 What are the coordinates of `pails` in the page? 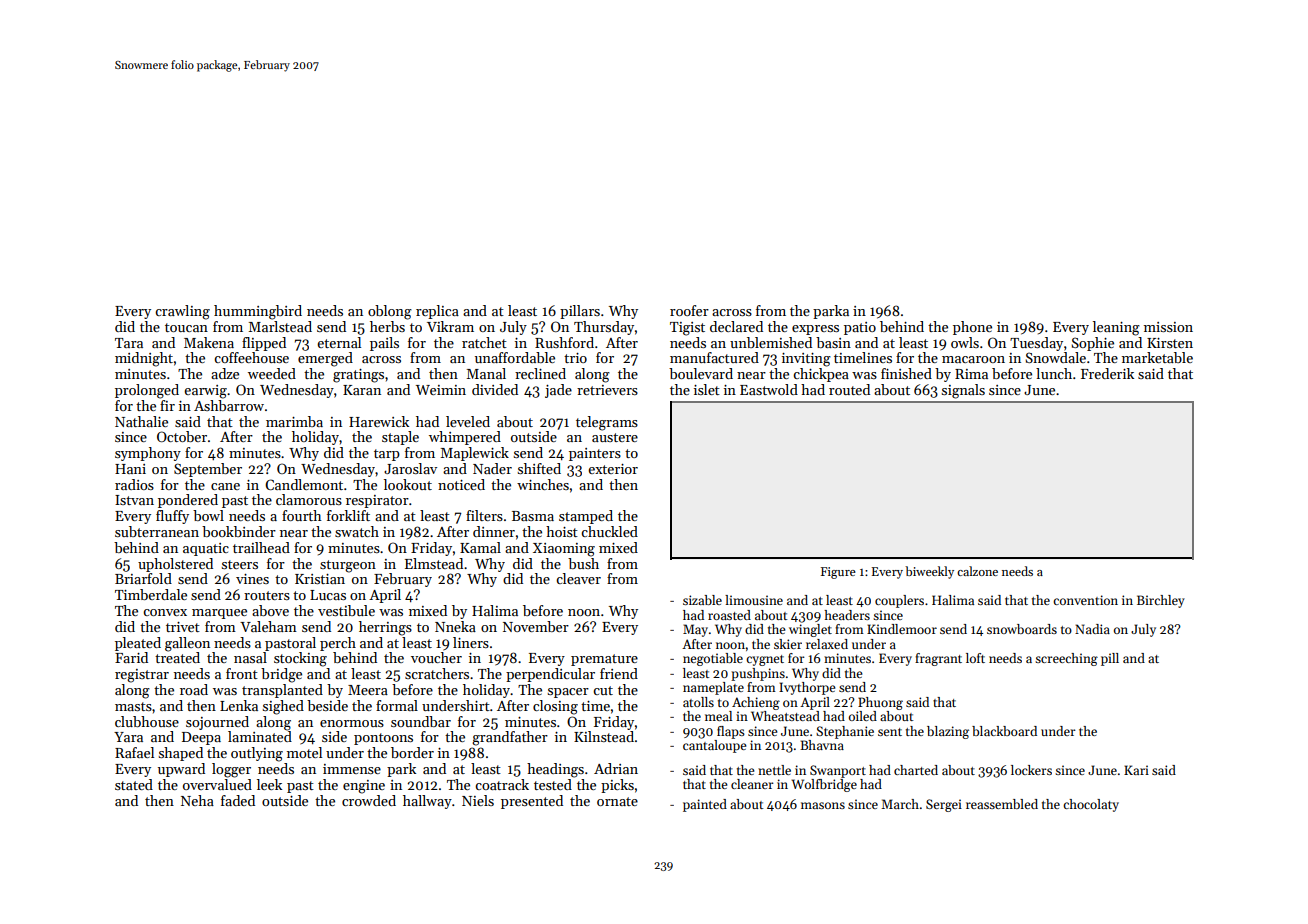 It's located at (384, 344).
